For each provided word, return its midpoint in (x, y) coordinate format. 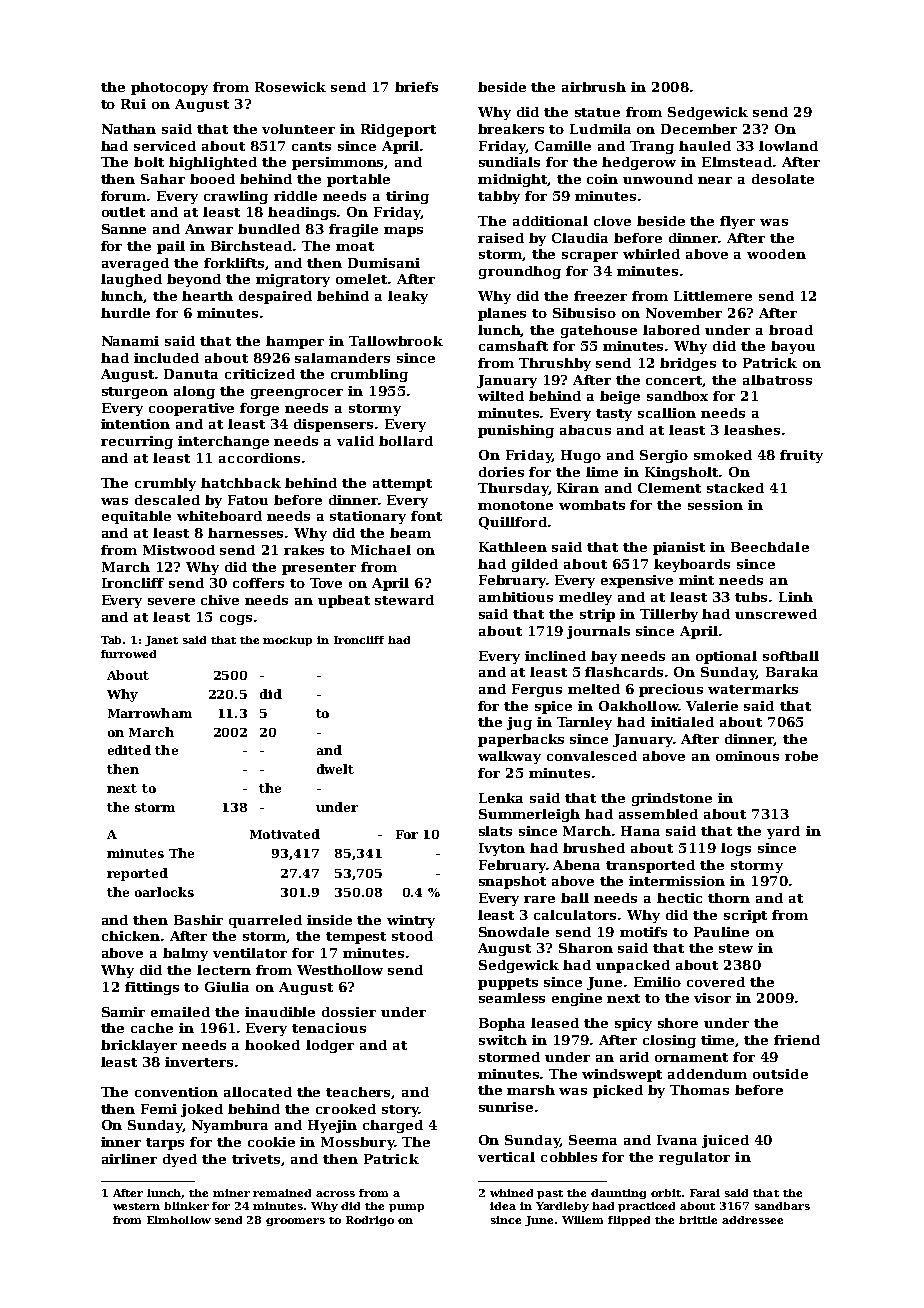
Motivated (285, 834)
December (699, 129)
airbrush (594, 87)
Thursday (513, 489)
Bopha (502, 1024)
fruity (801, 456)
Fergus (537, 690)
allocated (258, 1092)
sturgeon (135, 393)
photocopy (169, 88)
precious (671, 690)
